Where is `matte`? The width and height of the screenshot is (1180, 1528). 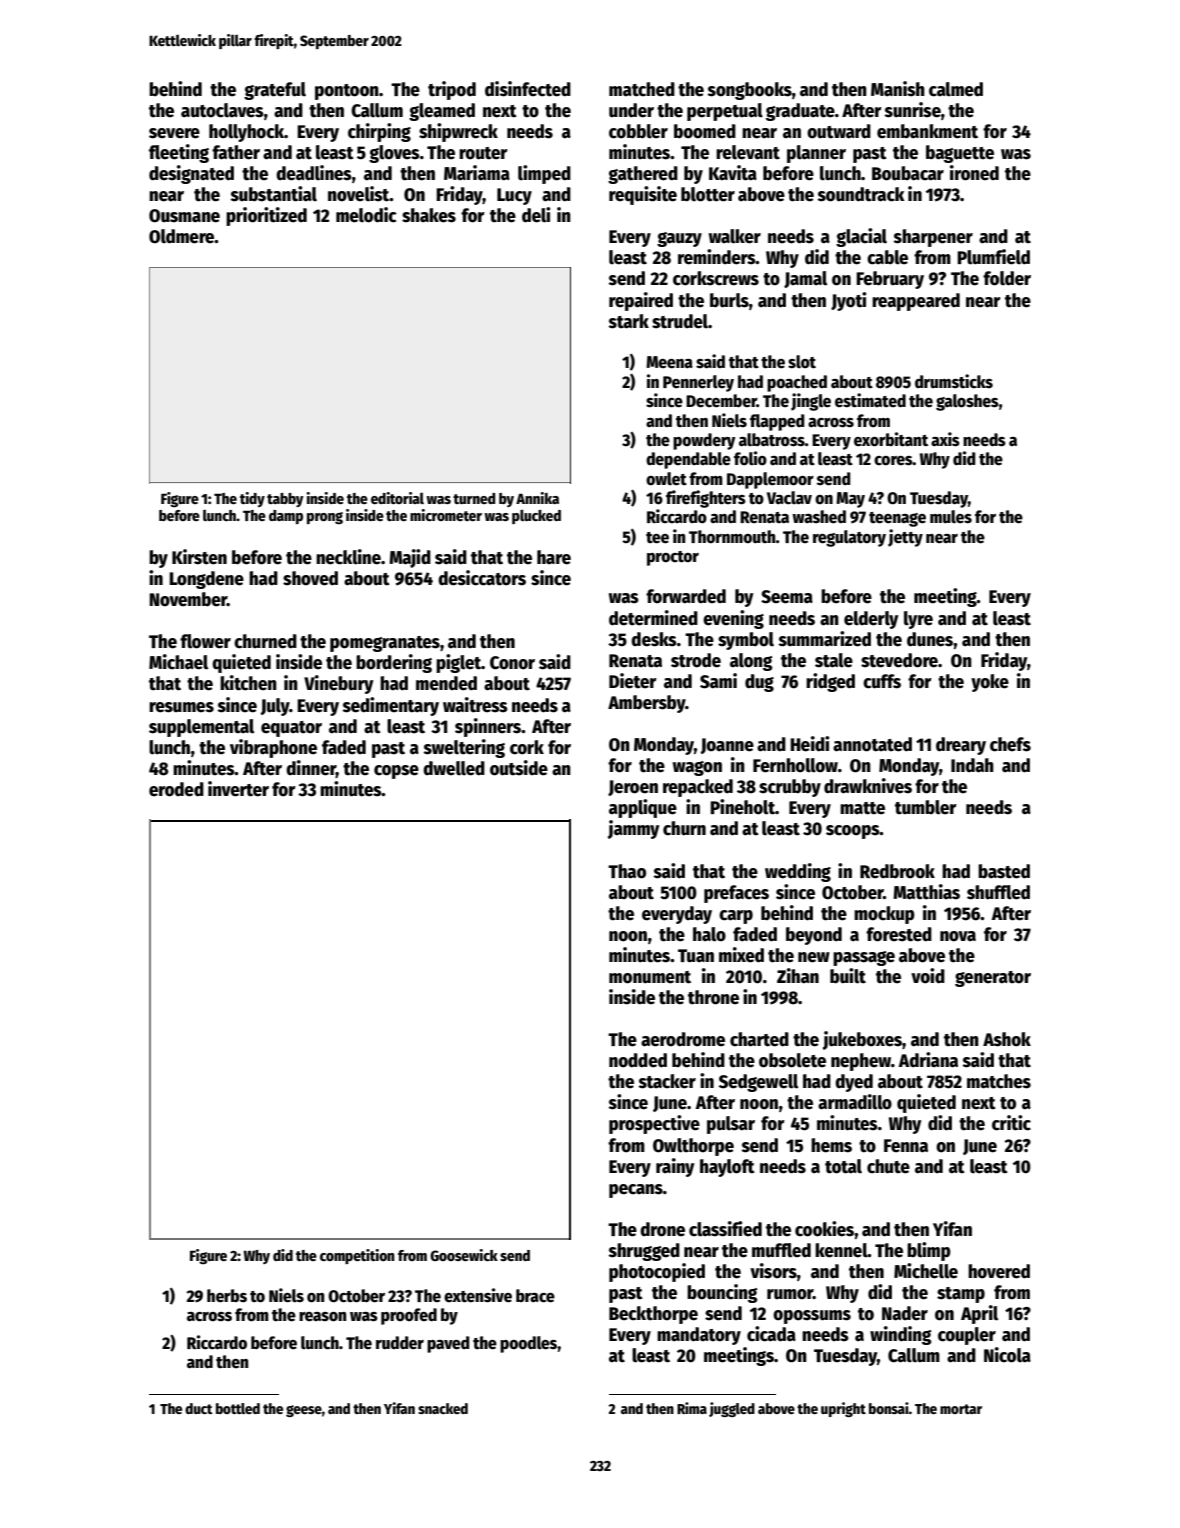
matte is located at coordinates (862, 808).
